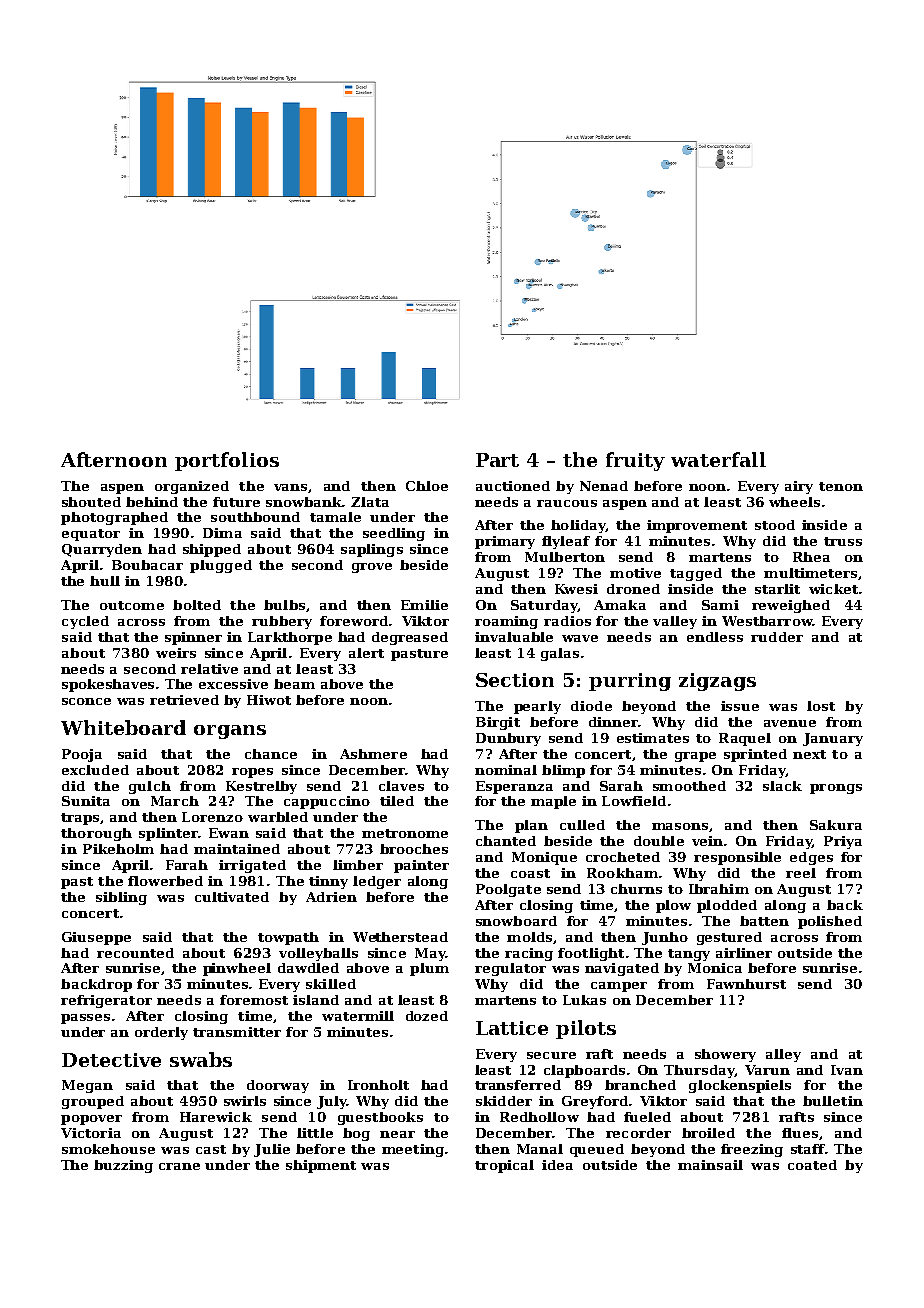 This page has width=924, height=1308. Describe the element at coordinates (413, 1150) in the page. I see `meeting` at that location.
